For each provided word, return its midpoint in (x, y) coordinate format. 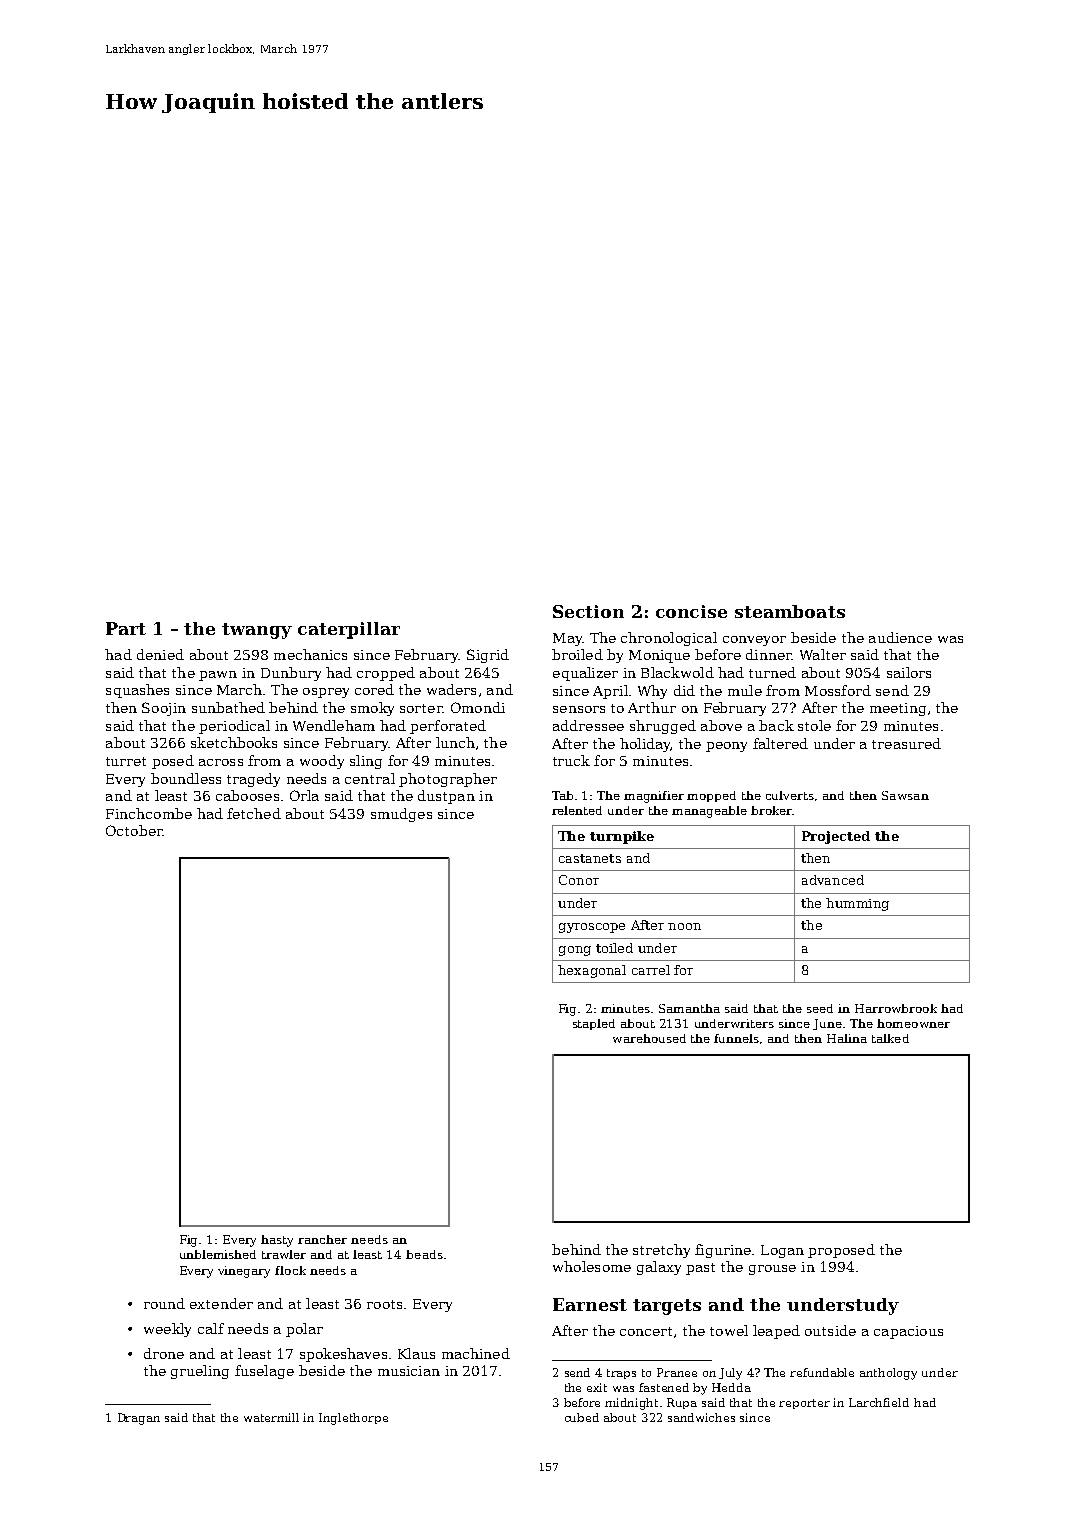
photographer (448, 780)
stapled (594, 1024)
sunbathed (228, 707)
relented (577, 810)
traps (621, 1374)
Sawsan (905, 795)
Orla (304, 795)
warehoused (649, 1038)
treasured (906, 743)
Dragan (139, 1419)
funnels (736, 1038)
